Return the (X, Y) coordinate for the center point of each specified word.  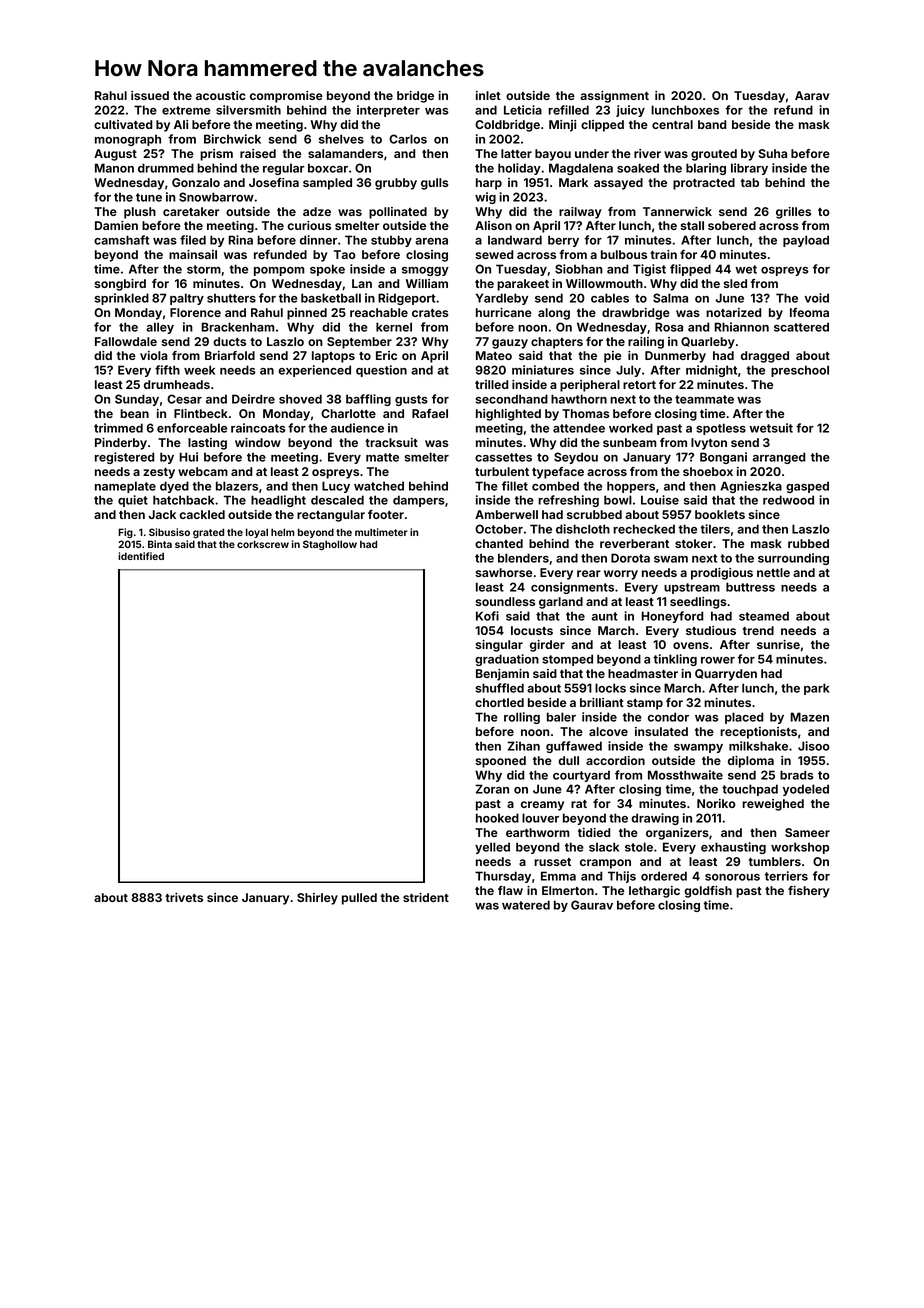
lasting (207, 444)
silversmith (248, 110)
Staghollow (330, 545)
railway (580, 213)
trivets (184, 897)
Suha (773, 153)
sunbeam (629, 442)
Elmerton (568, 890)
